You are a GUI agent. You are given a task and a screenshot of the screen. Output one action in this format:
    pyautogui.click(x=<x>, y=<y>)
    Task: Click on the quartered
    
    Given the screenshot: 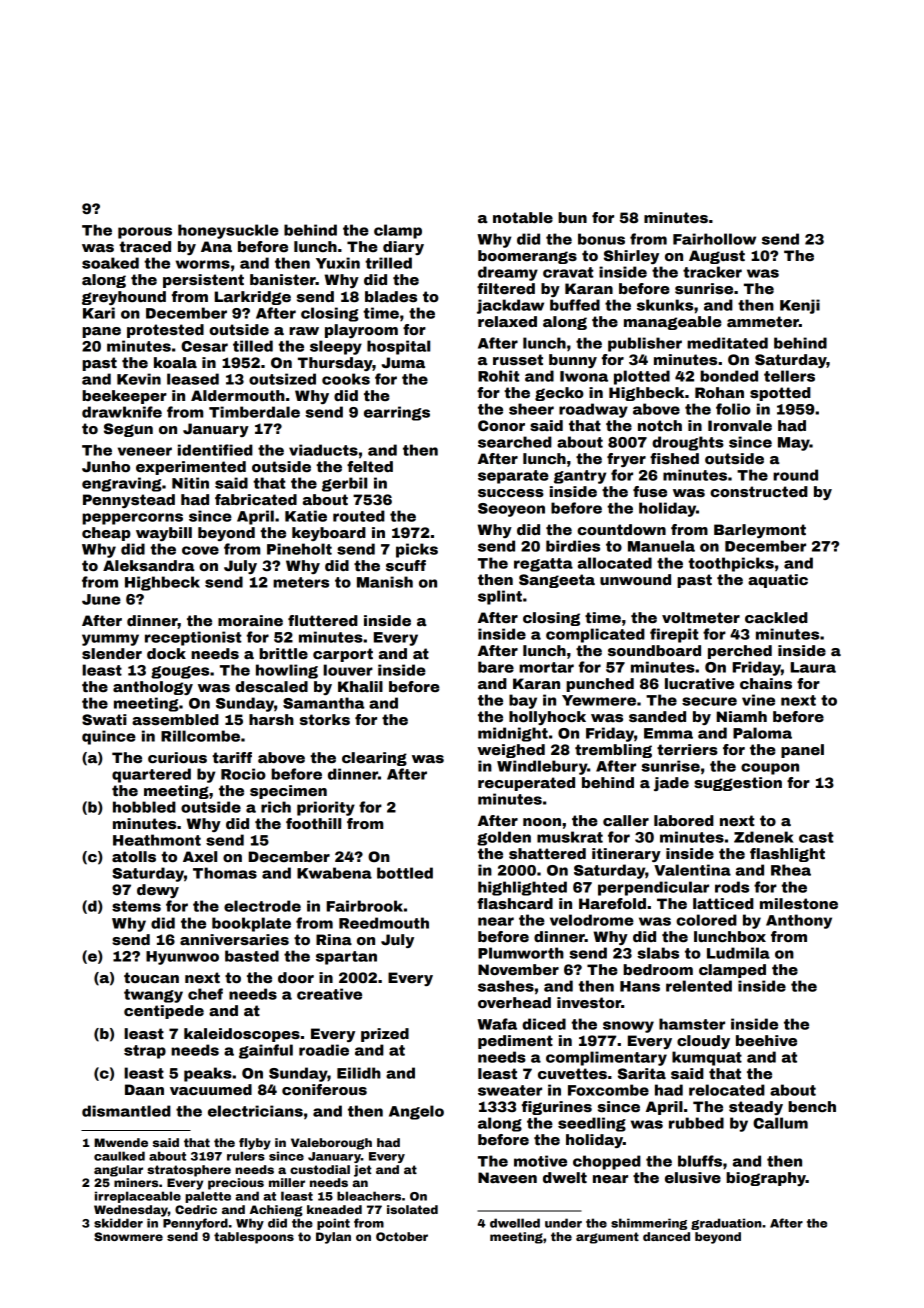 What is the action you would take?
    pyautogui.click(x=151, y=775)
